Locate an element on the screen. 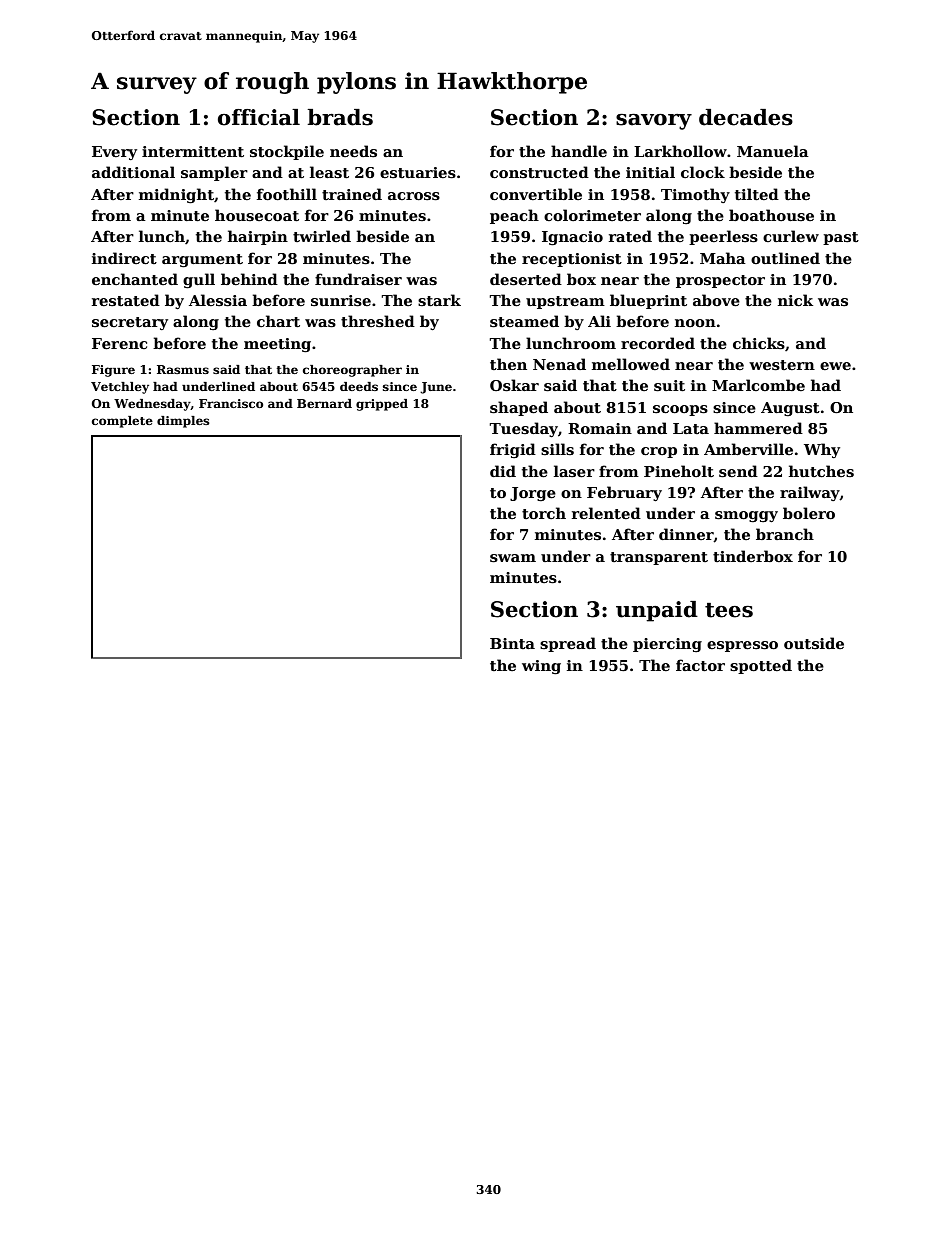 The width and height of the screenshot is (952, 1233). peach is located at coordinates (514, 216).
